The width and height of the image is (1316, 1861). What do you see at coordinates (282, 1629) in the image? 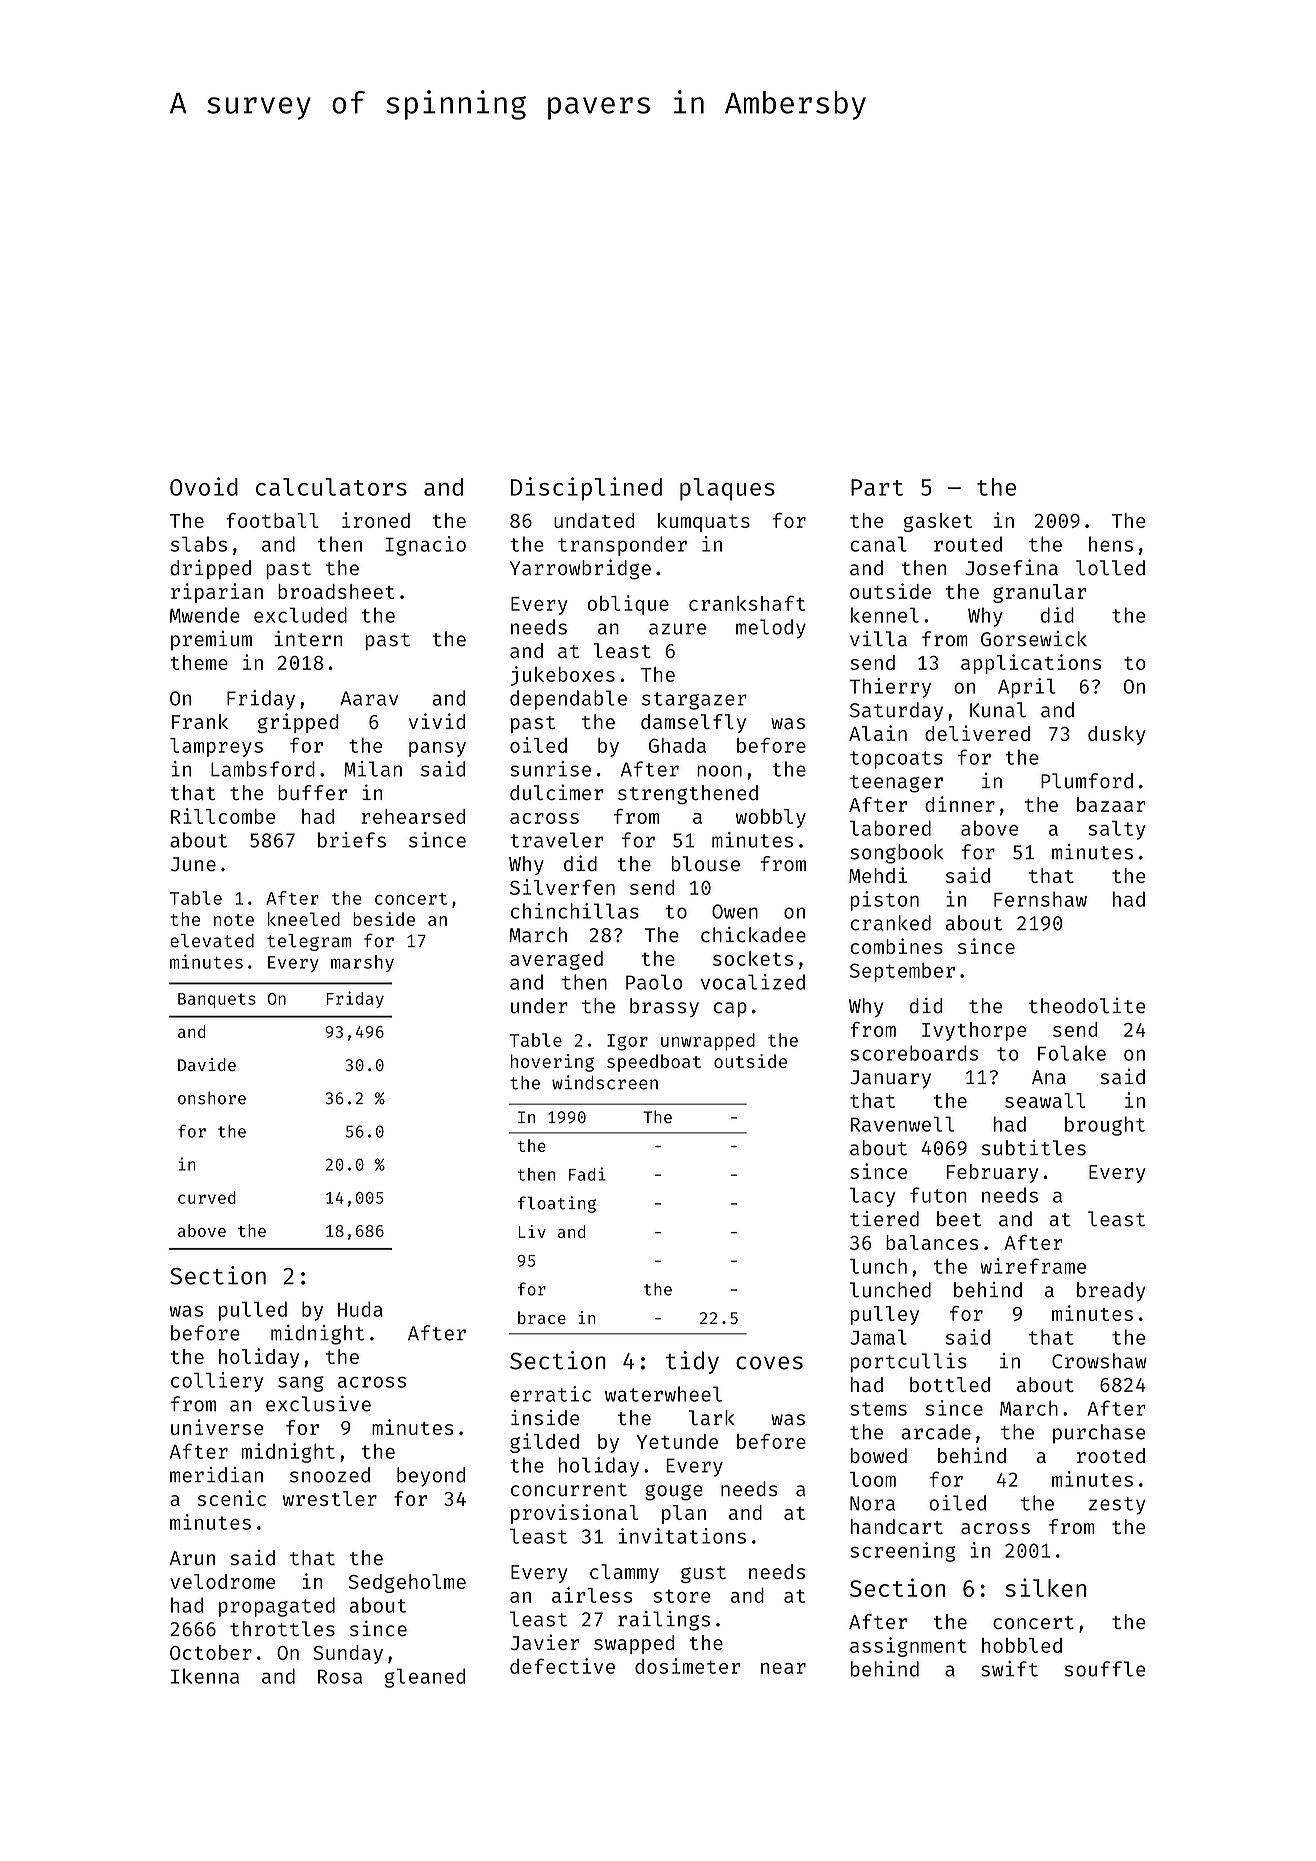
I see `throttles` at bounding box center [282, 1629].
